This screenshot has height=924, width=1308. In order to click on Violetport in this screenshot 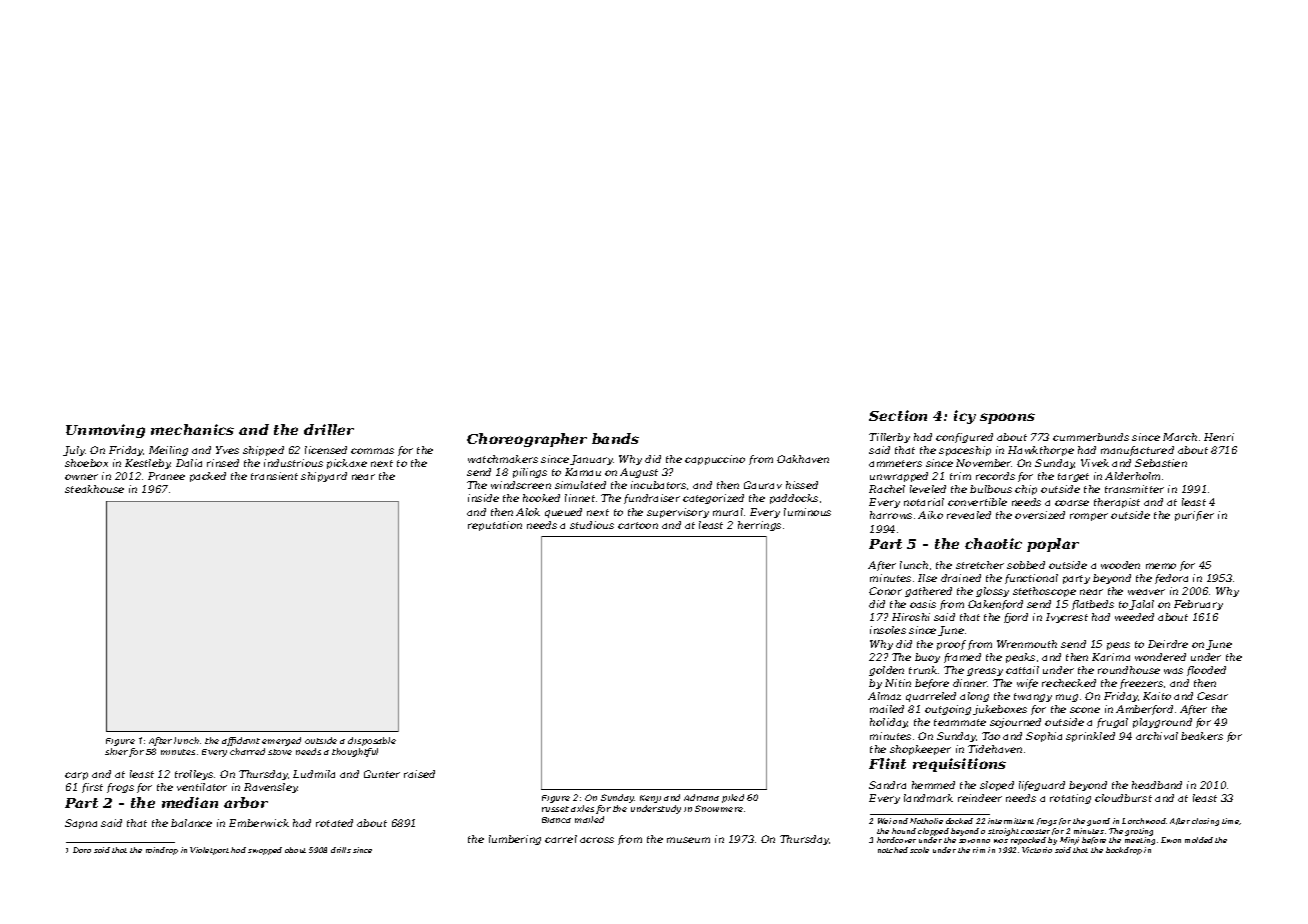, I will do `click(209, 851)`.
